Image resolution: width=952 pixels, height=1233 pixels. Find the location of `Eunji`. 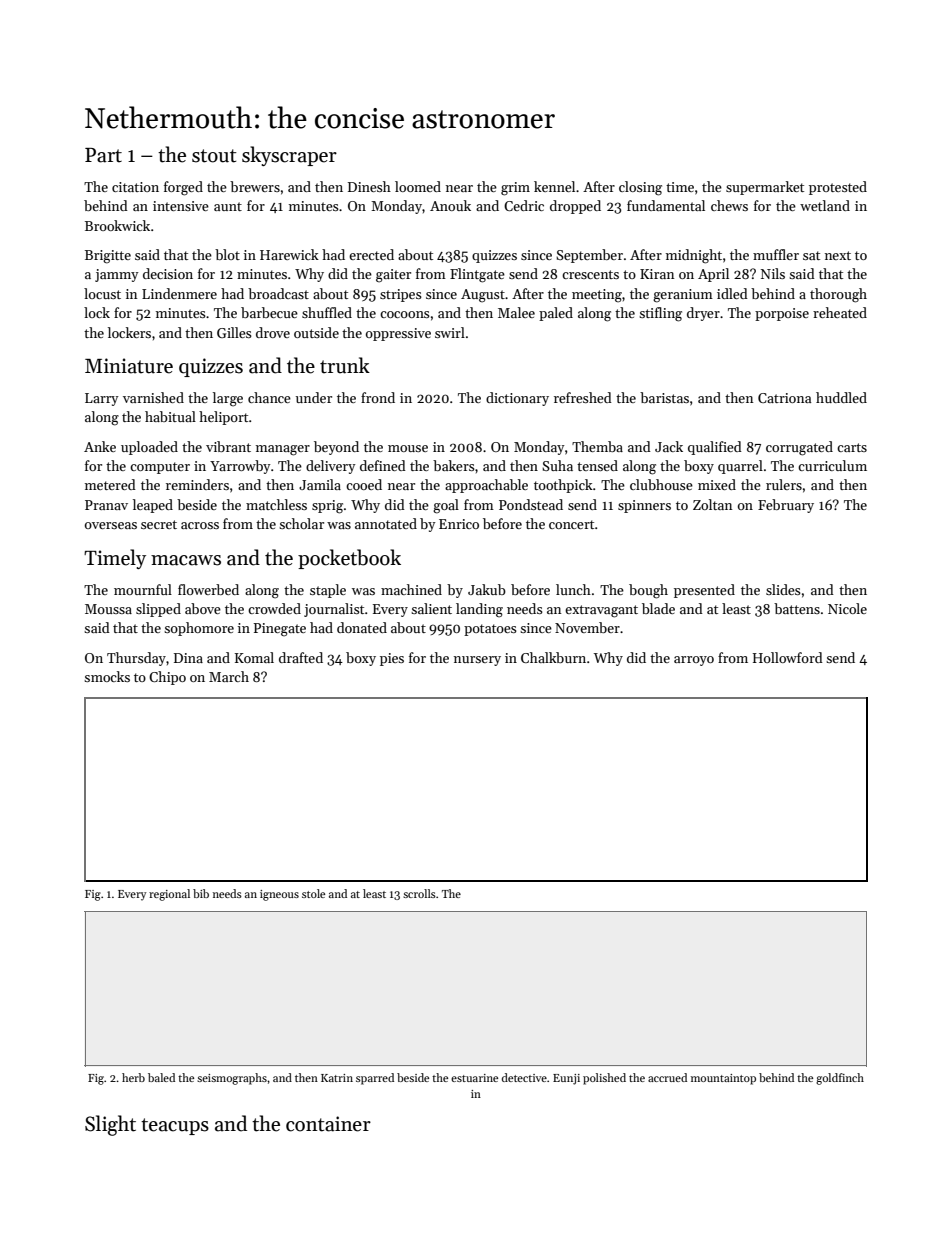

Eunji is located at coordinates (566, 1079).
